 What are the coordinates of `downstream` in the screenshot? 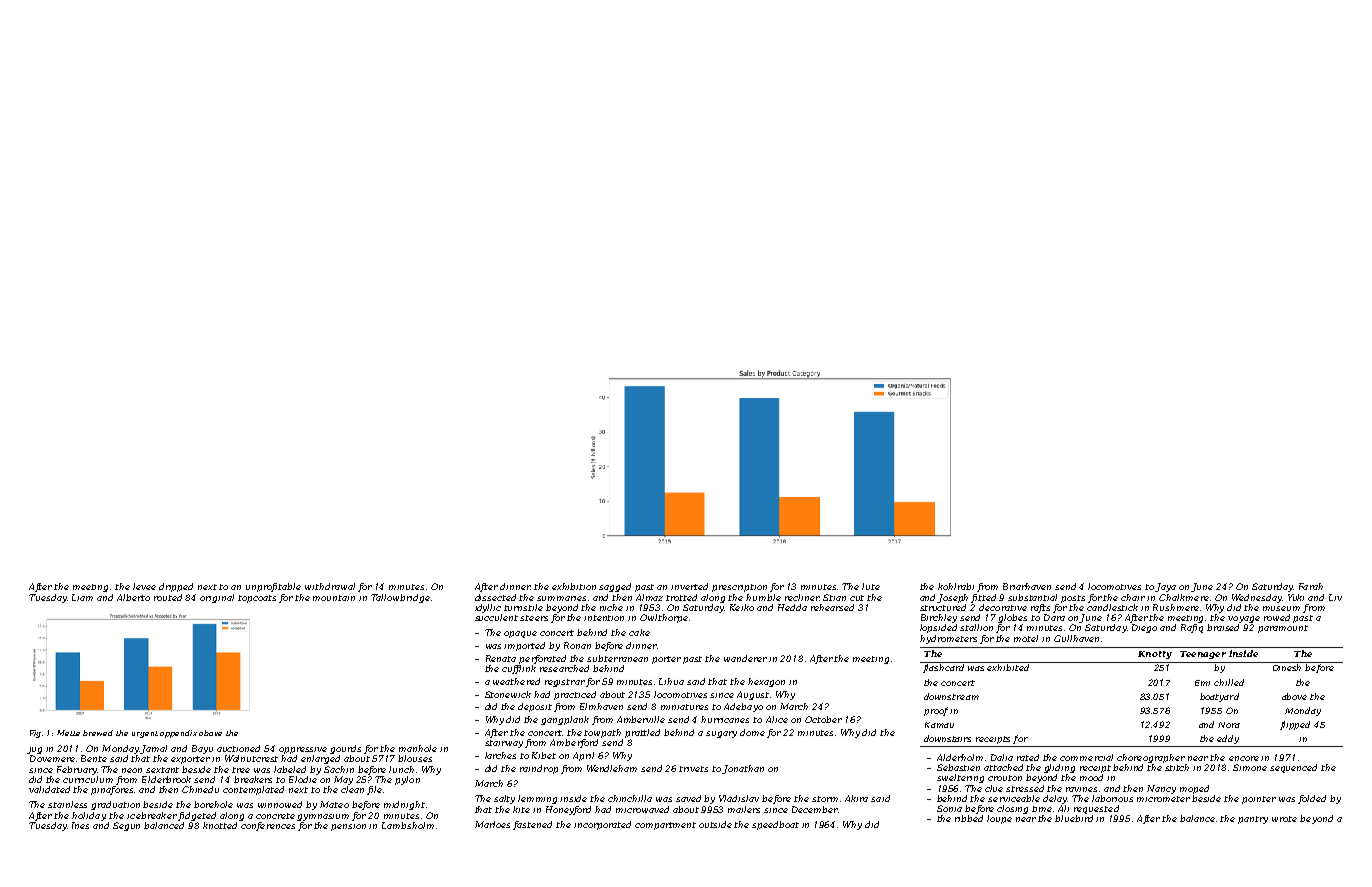 It's located at (951, 696).
